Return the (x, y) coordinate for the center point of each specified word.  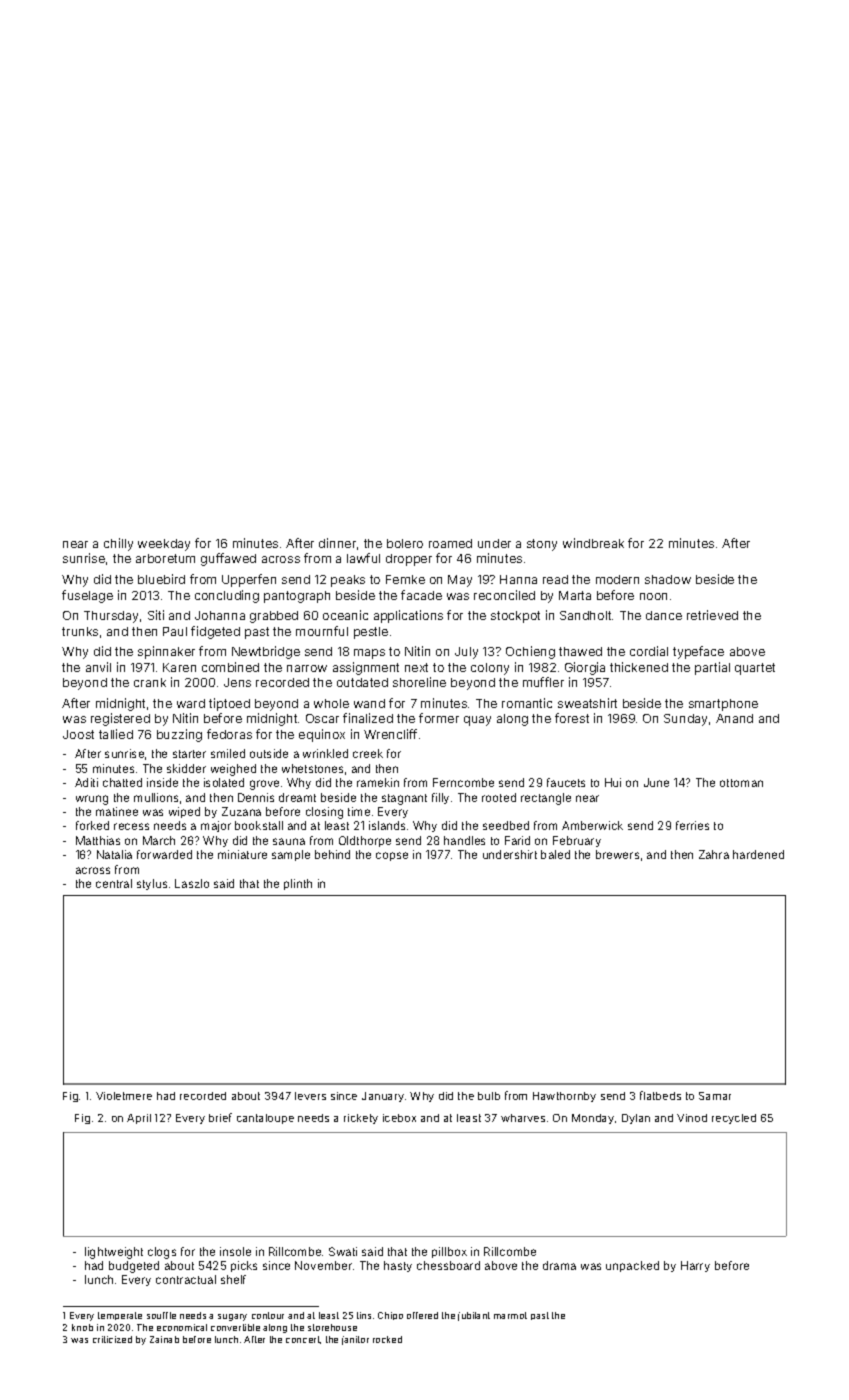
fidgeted (215, 632)
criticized (112, 1339)
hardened (758, 854)
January (383, 1097)
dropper (409, 560)
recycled (734, 1119)
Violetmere (124, 1096)
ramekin (378, 782)
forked (92, 825)
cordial (649, 651)
